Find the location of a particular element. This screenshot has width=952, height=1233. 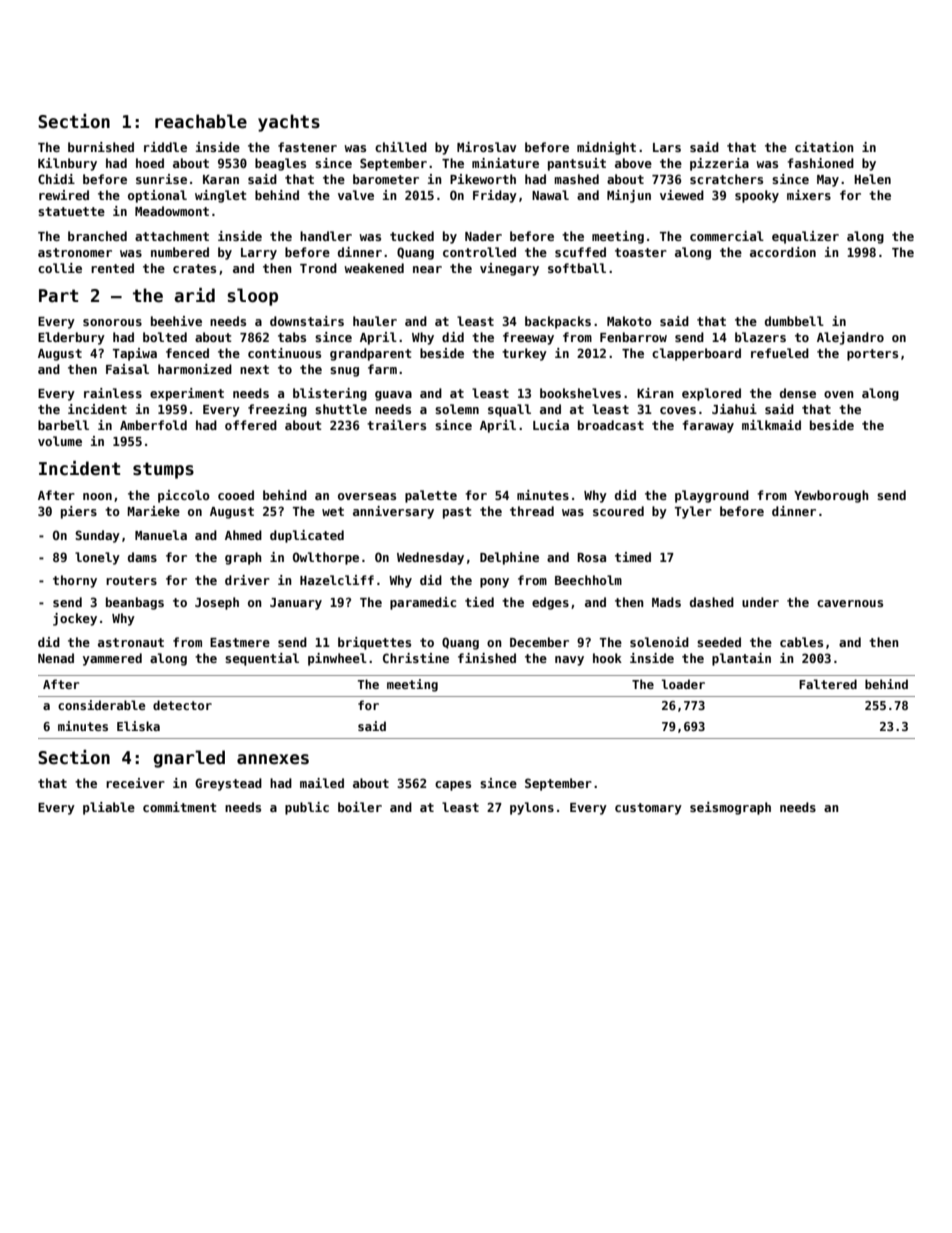

pliable is located at coordinates (109, 808).
